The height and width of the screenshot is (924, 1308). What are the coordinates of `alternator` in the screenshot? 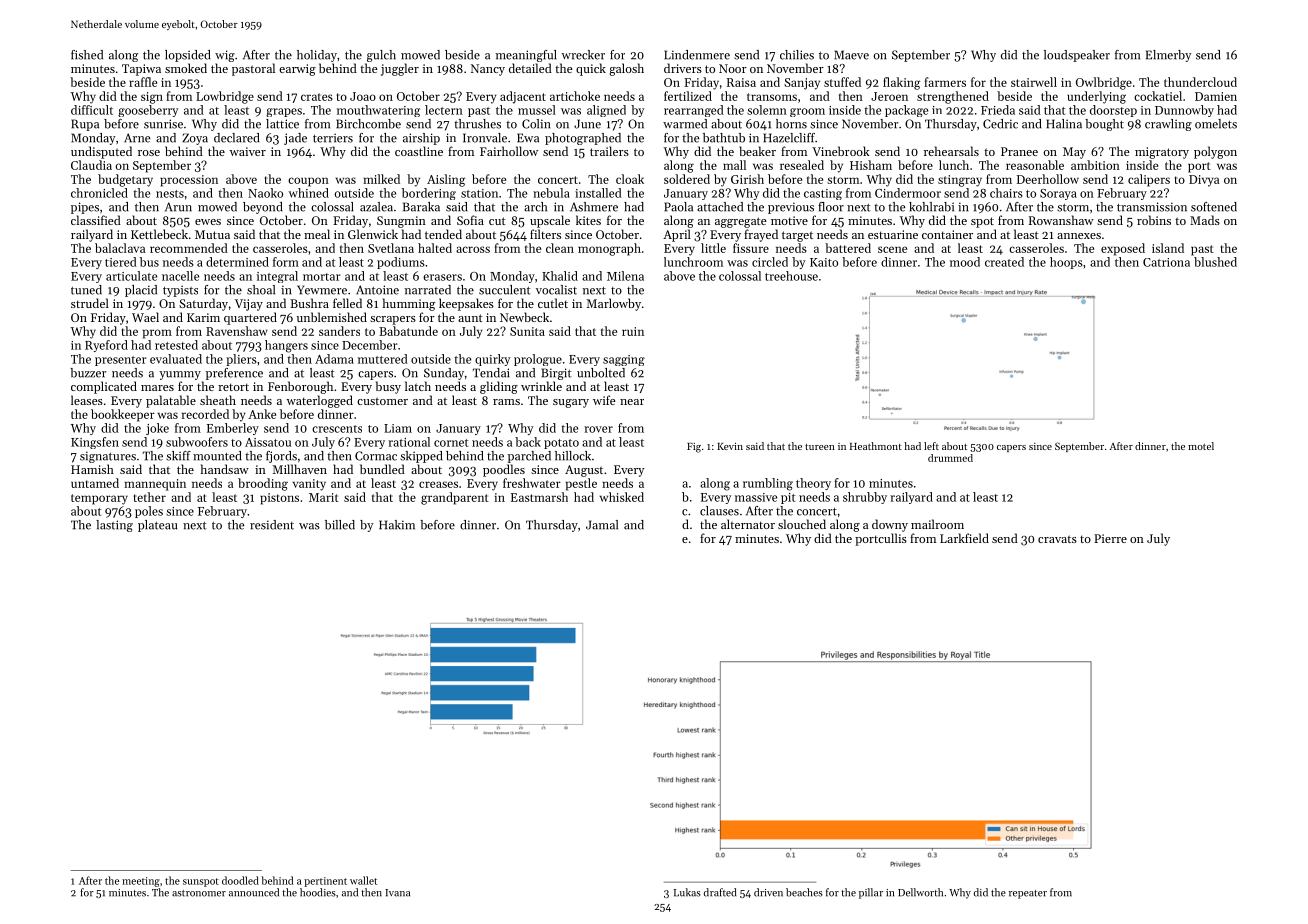 It's located at (748, 524).
